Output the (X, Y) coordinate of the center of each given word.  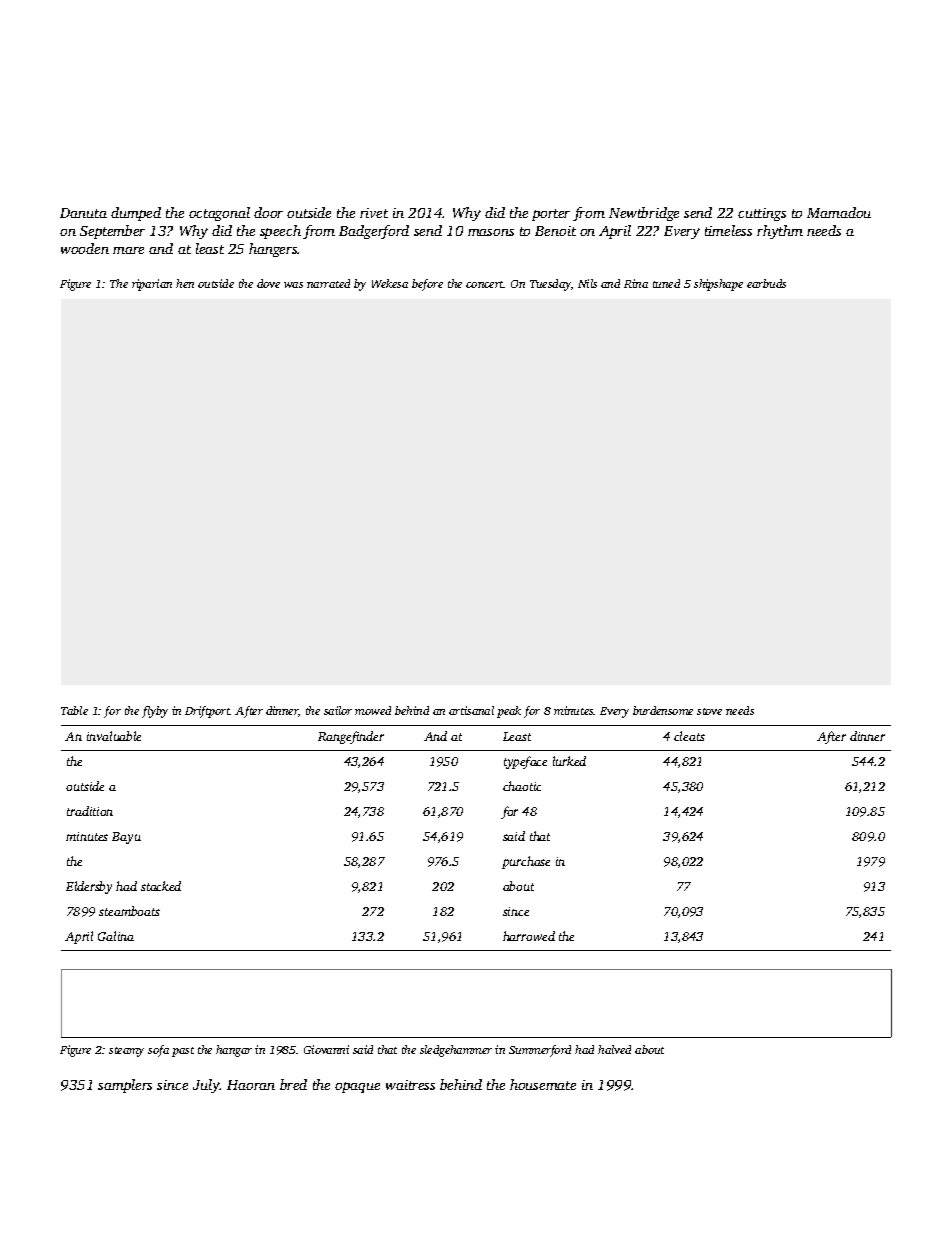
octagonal (219, 214)
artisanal (471, 710)
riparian (152, 285)
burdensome (663, 710)
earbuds (766, 283)
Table (74, 710)
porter (551, 215)
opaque (357, 1087)
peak (509, 712)
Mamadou (839, 212)
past (183, 1052)
